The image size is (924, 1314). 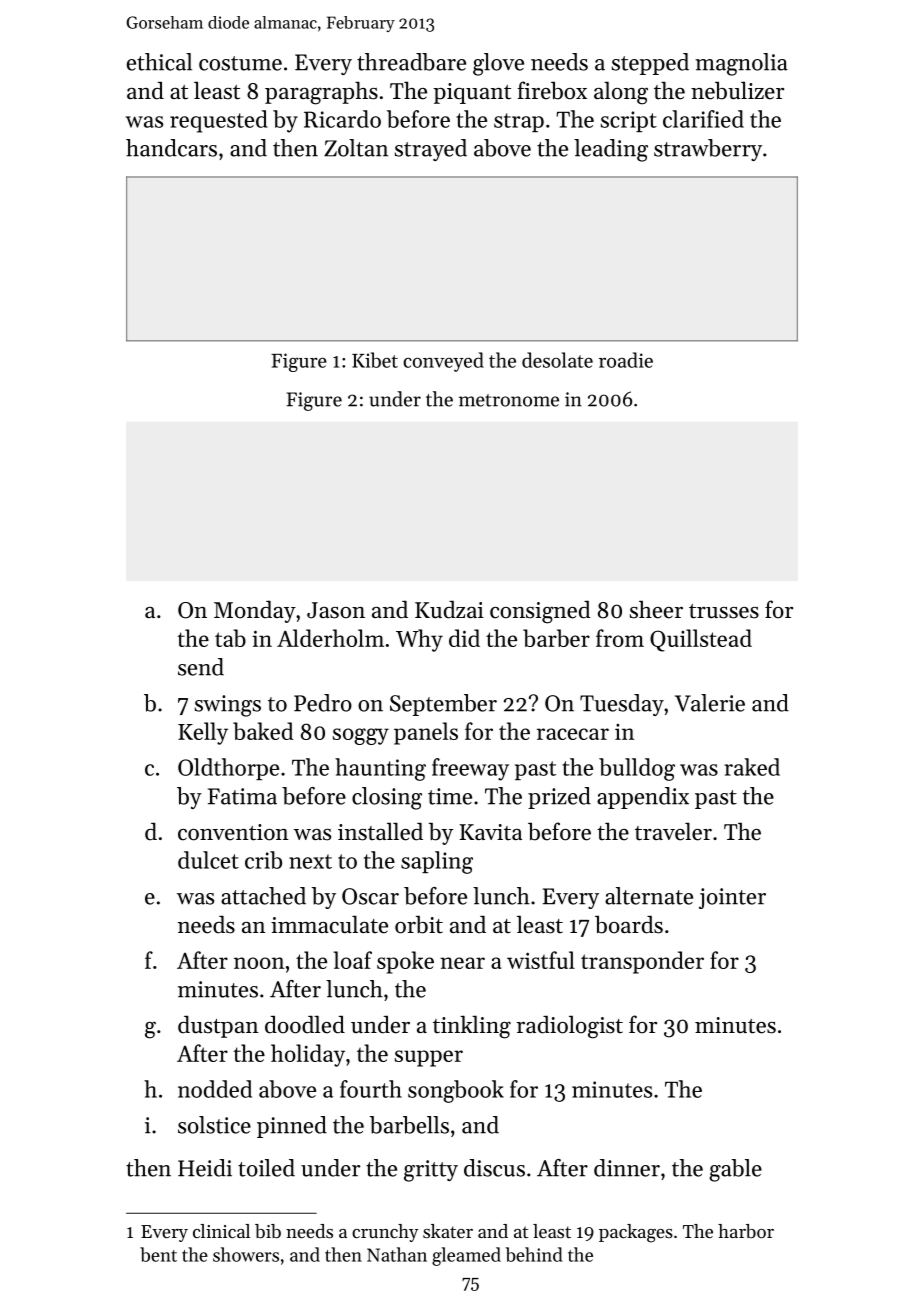 I want to click on nebulizer, so click(x=737, y=90).
